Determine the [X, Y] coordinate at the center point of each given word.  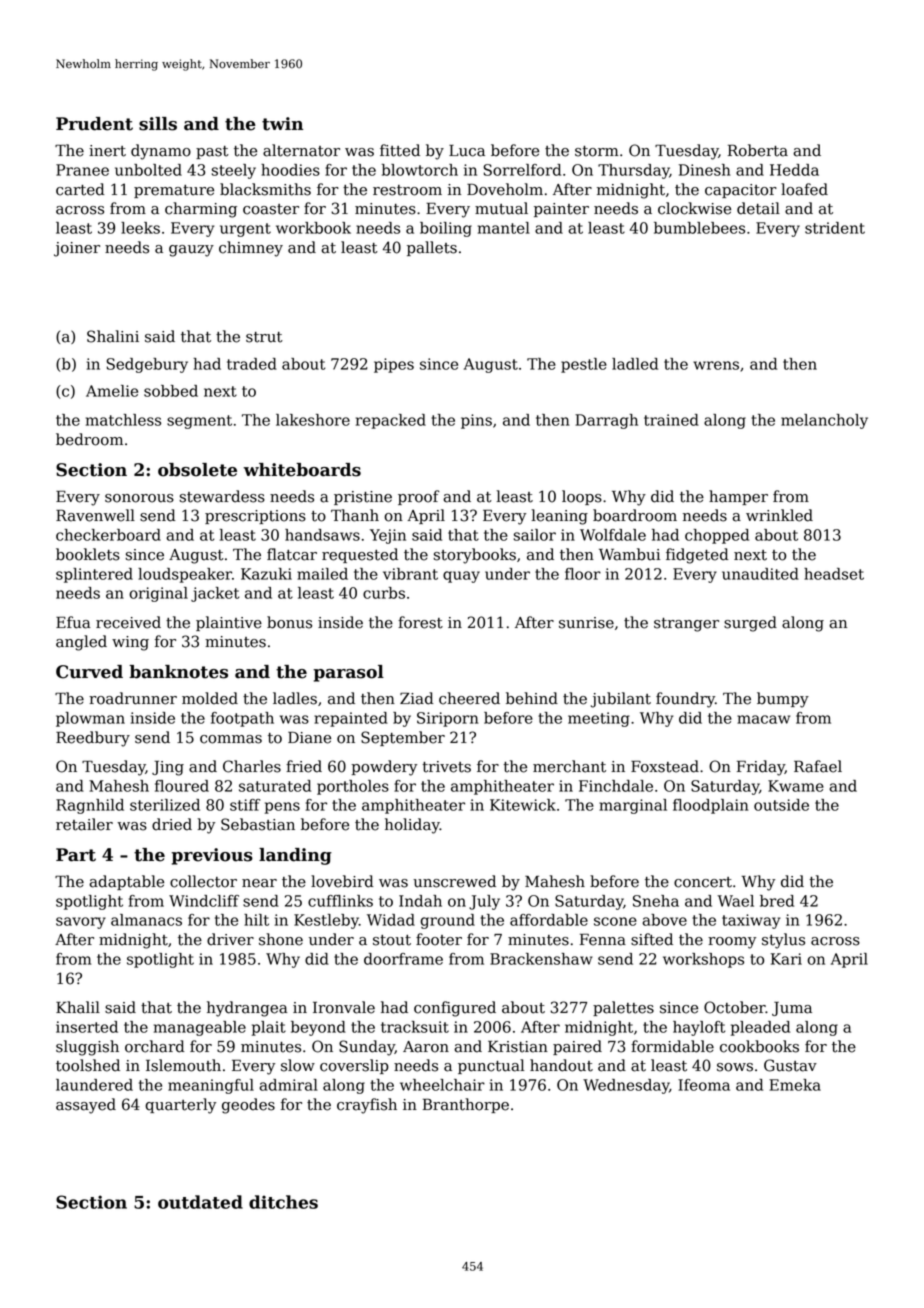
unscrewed [454, 881]
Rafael [818, 766]
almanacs [146, 920]
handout [561, 1065]
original [158, 594]
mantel [504, 228]
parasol [348, 673]
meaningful [211, 1086]
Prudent [94, 124]
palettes [623, 1008]
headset [834, 574]
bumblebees [699, 228]
